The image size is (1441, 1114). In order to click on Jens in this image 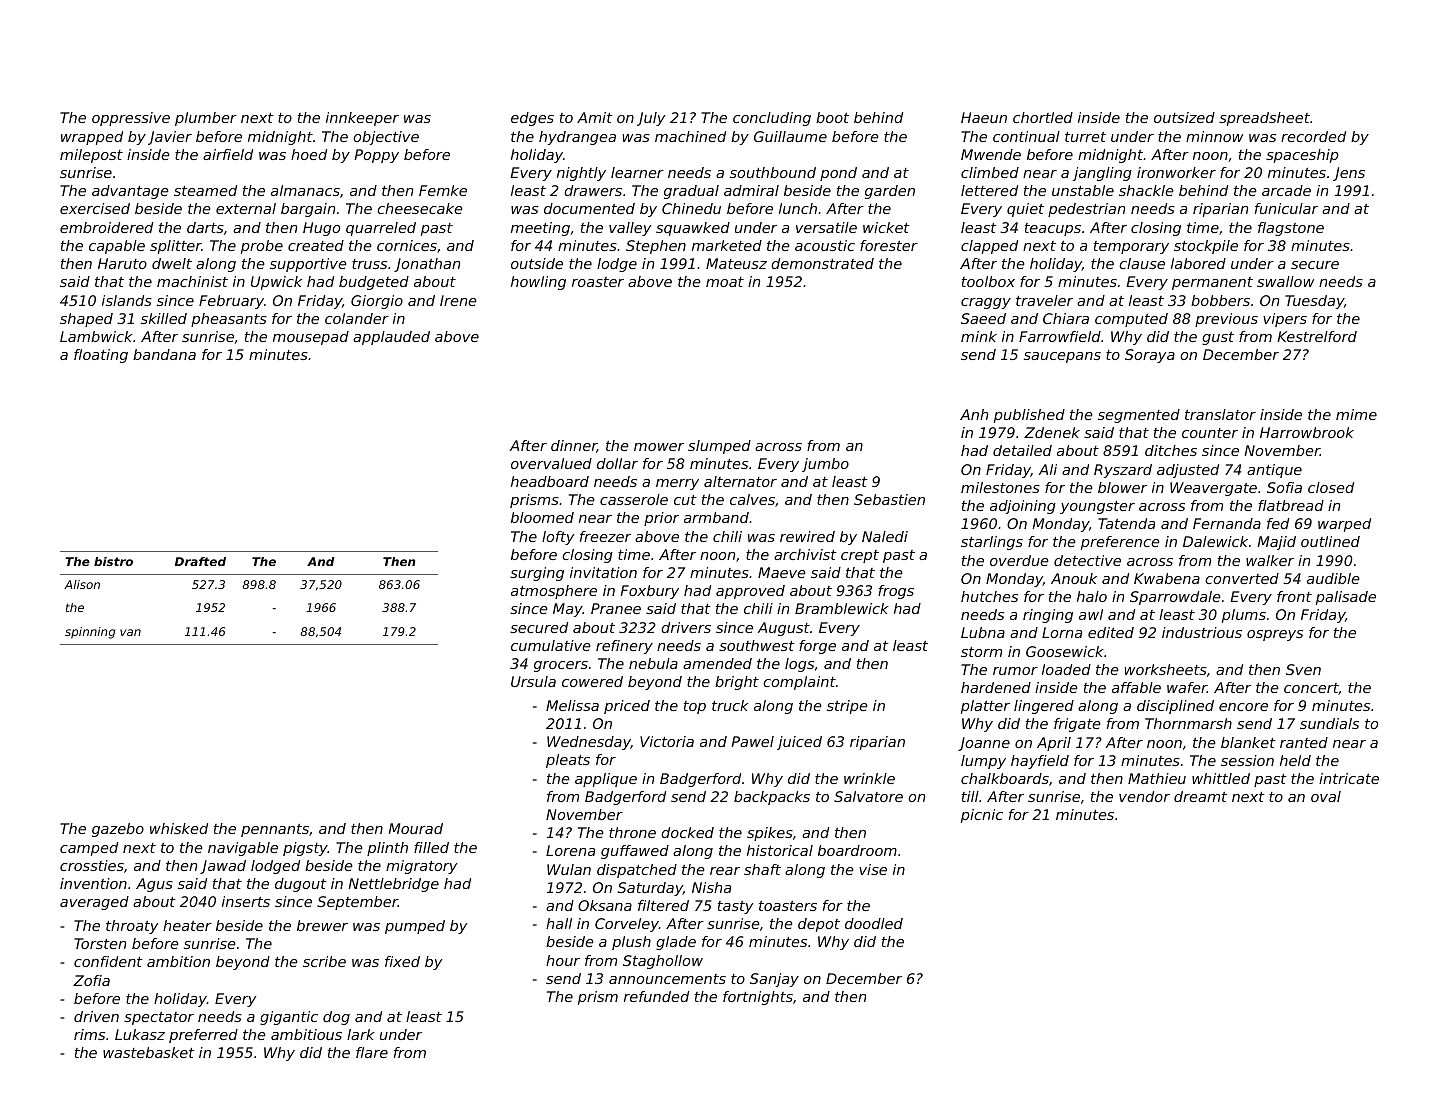, I will do `click(1349, 174)`.
